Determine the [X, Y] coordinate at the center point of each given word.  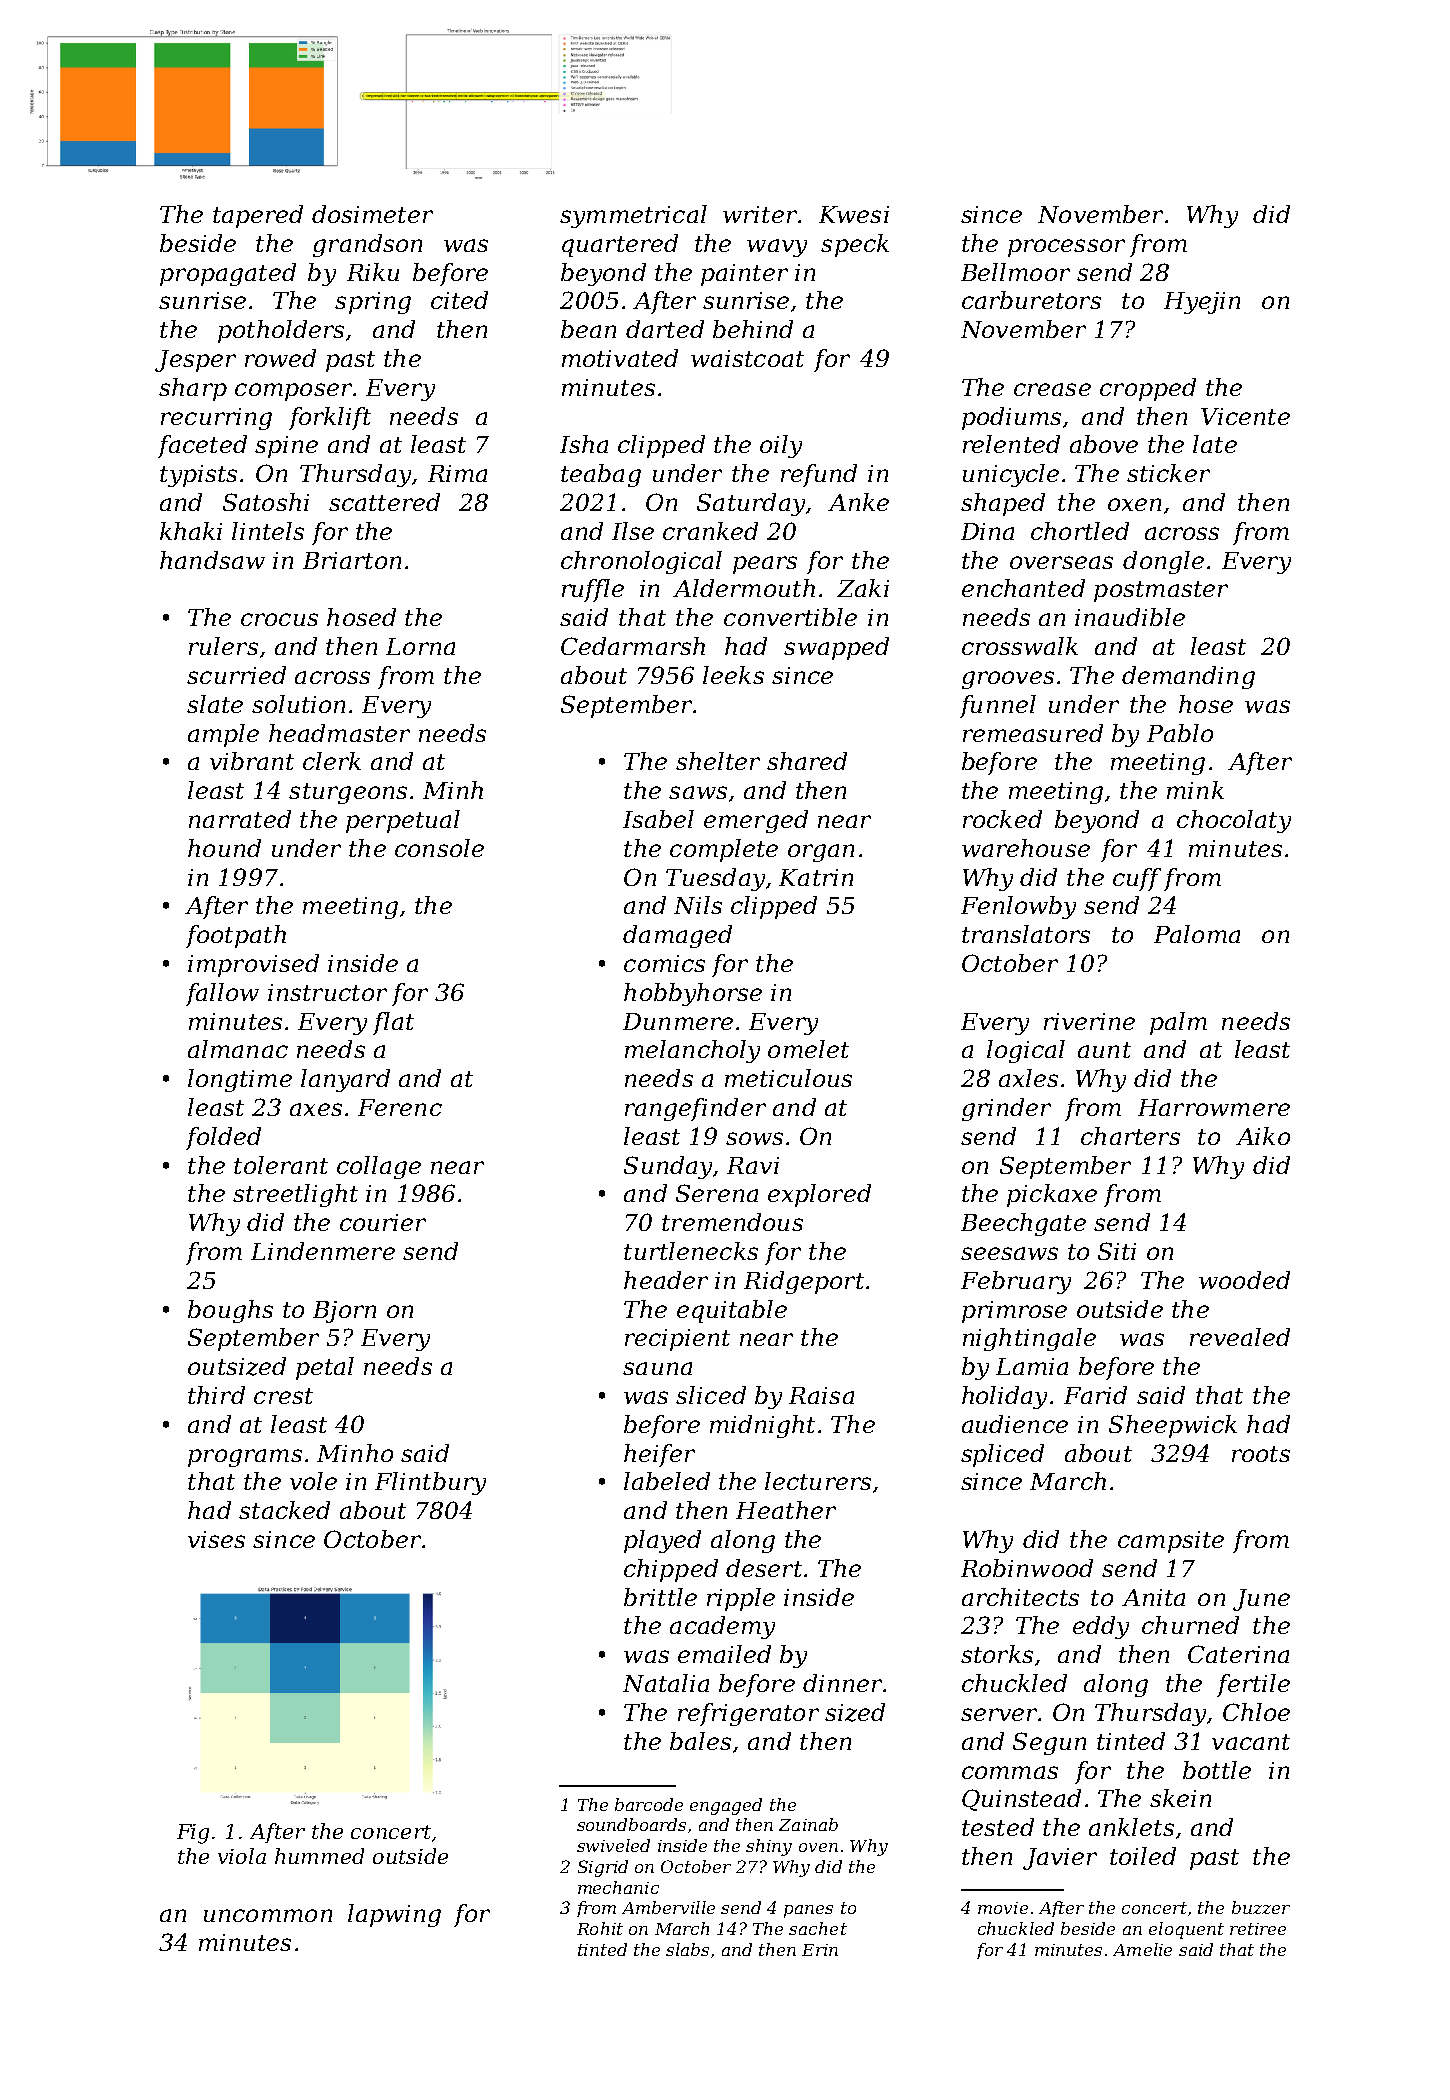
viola [242, 1856]
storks [997, 1654]
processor [1066, 248]
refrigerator [748, 1714]
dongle [1163, 562]
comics [664, 963]
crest [283, 1396]
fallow [222, 994]
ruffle [593, 590]
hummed [319, 1856]
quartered [620, 245]
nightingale [1029, 1339]
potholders [281, 331]
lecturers [818, 1481]
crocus [279, 619]
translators [1026, 934]
